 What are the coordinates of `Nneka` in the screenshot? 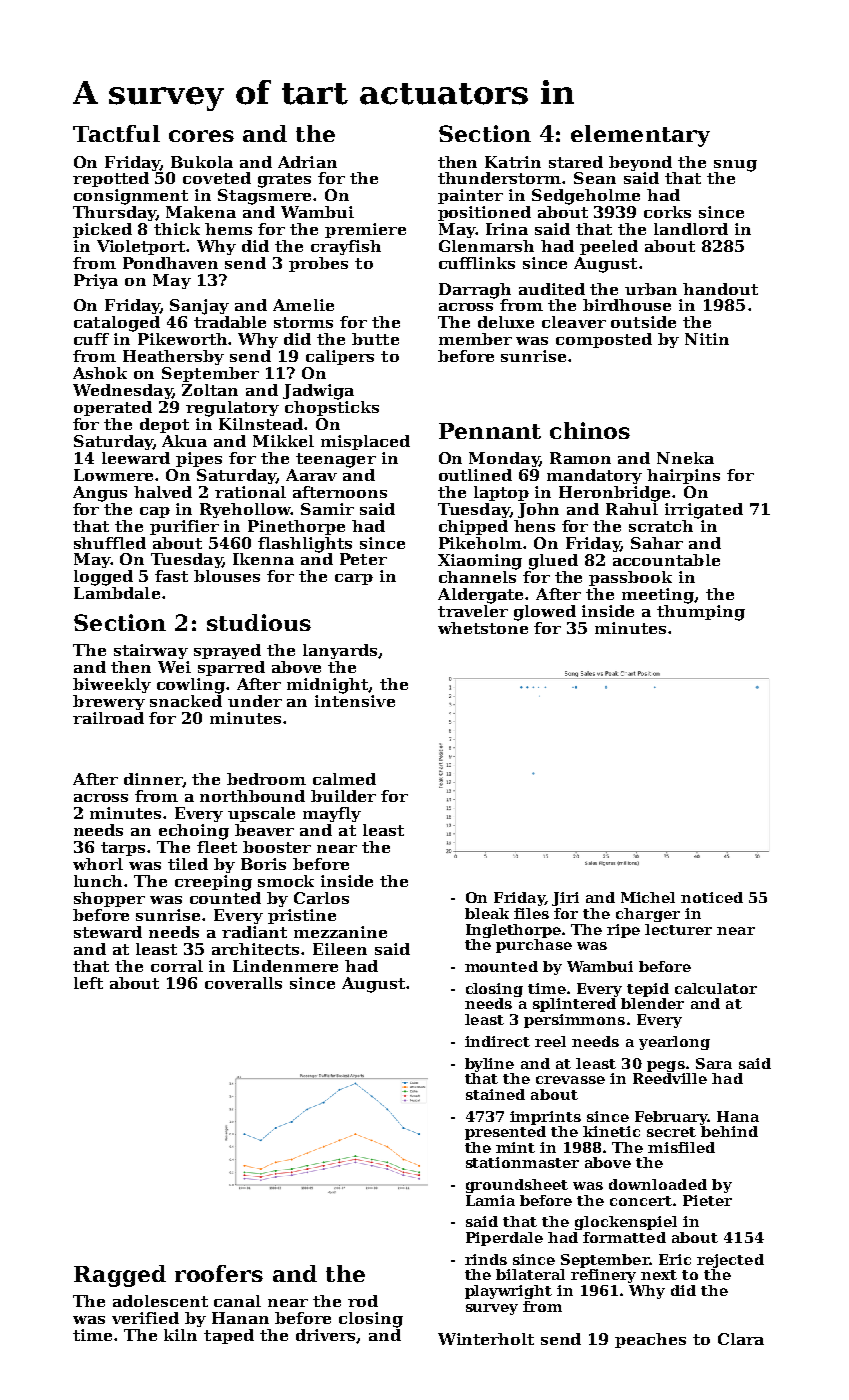 It's located at (685, 458).
